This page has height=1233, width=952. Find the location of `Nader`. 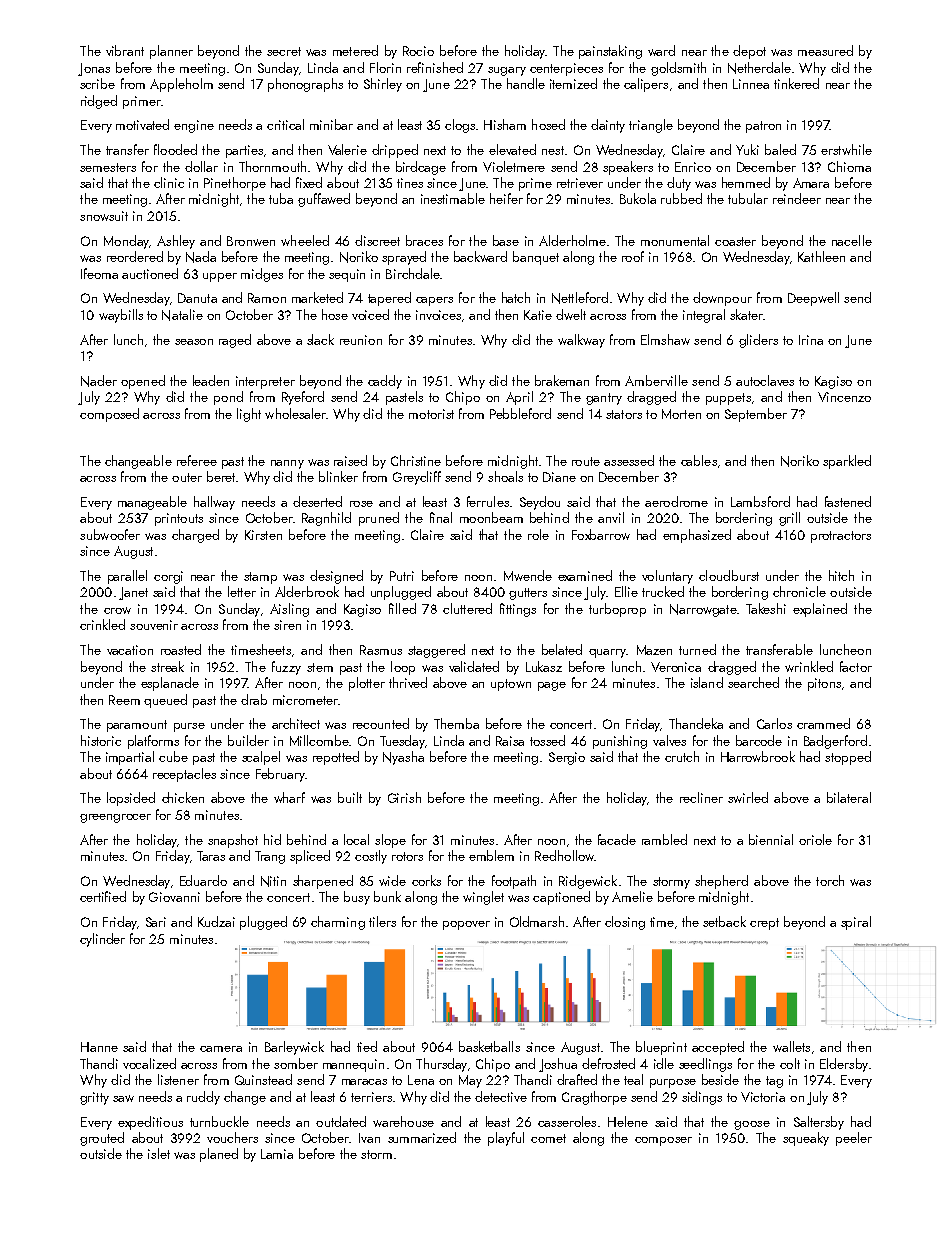

Nader is located at coordinates (99, 381).
